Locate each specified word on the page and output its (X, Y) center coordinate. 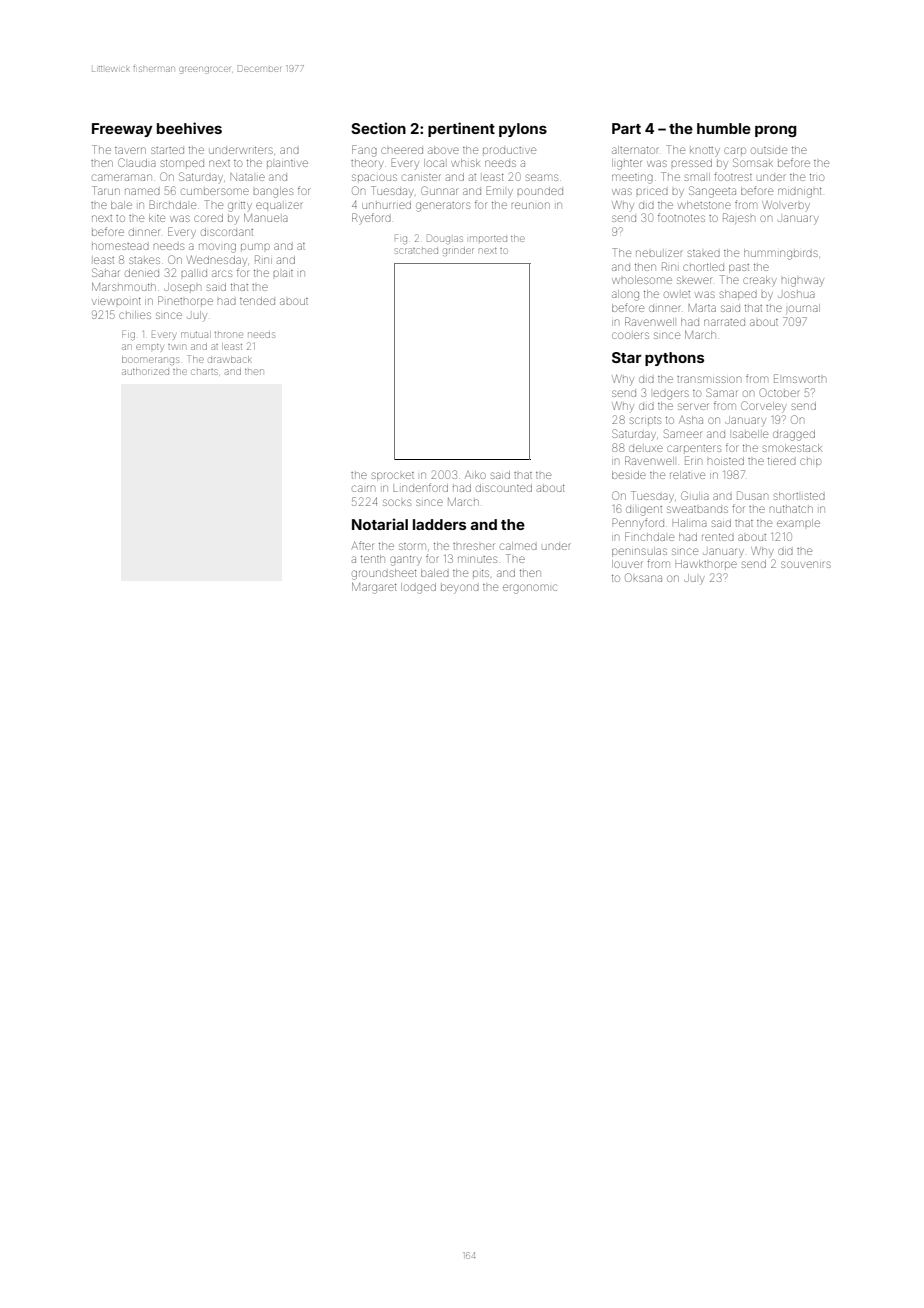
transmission (709, 379)
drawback (230, 359)
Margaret (374, 588)
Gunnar (439, 190)
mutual (196, 334)
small (697, 177)
